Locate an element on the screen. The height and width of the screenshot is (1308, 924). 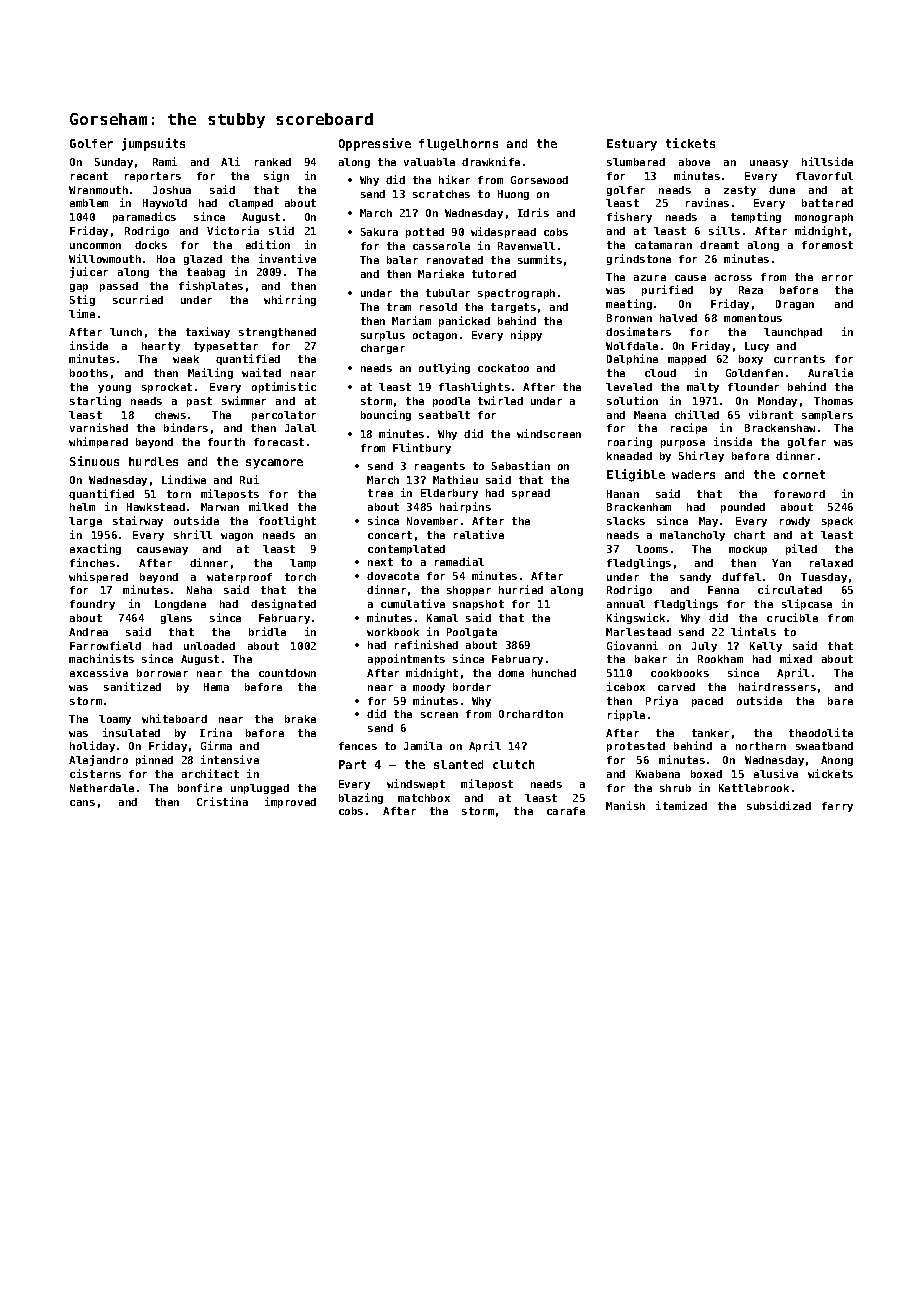
emblem is located at coordinates (89, 203).
